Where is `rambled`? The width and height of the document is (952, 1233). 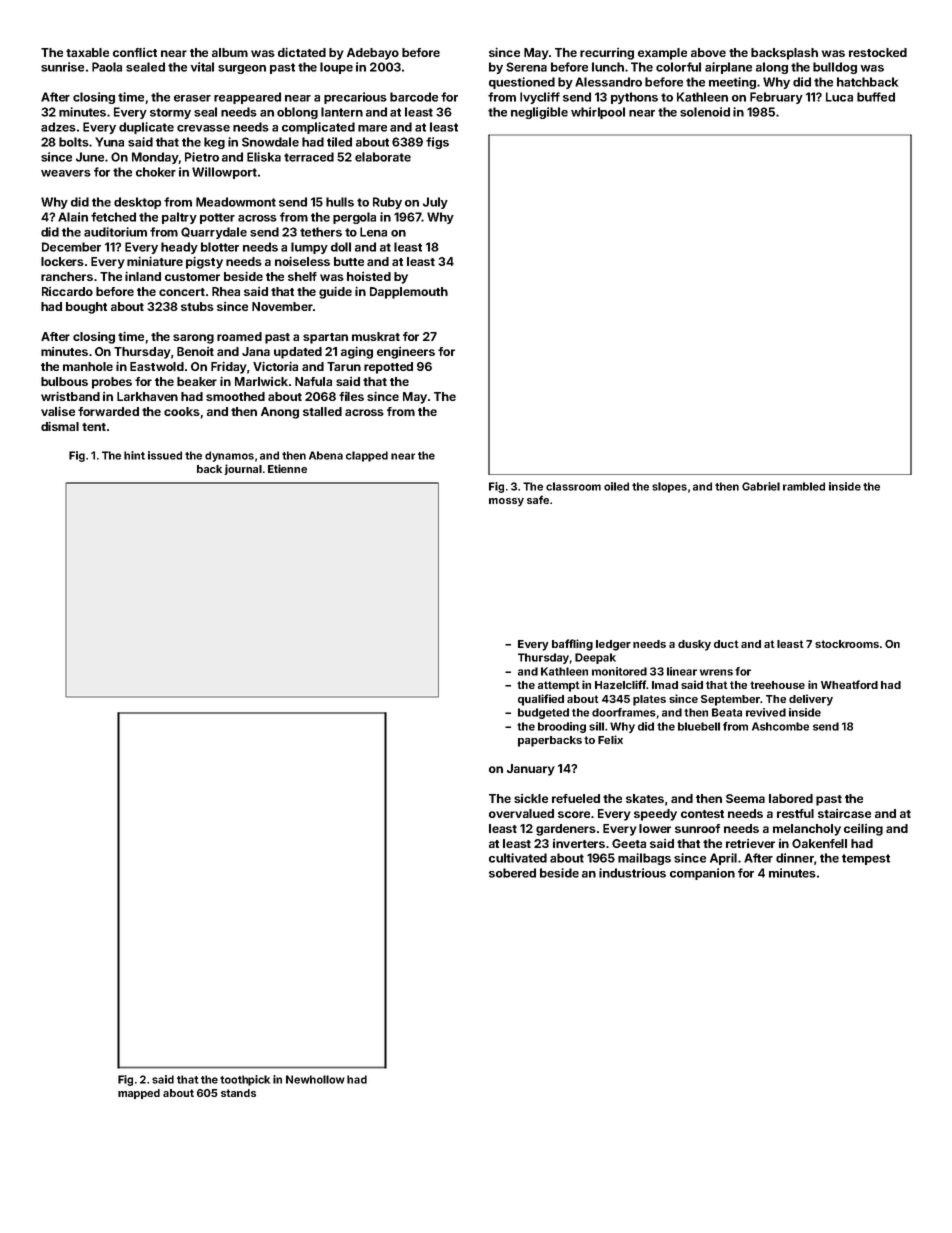
rambled is located at coordinates (804, 486).
